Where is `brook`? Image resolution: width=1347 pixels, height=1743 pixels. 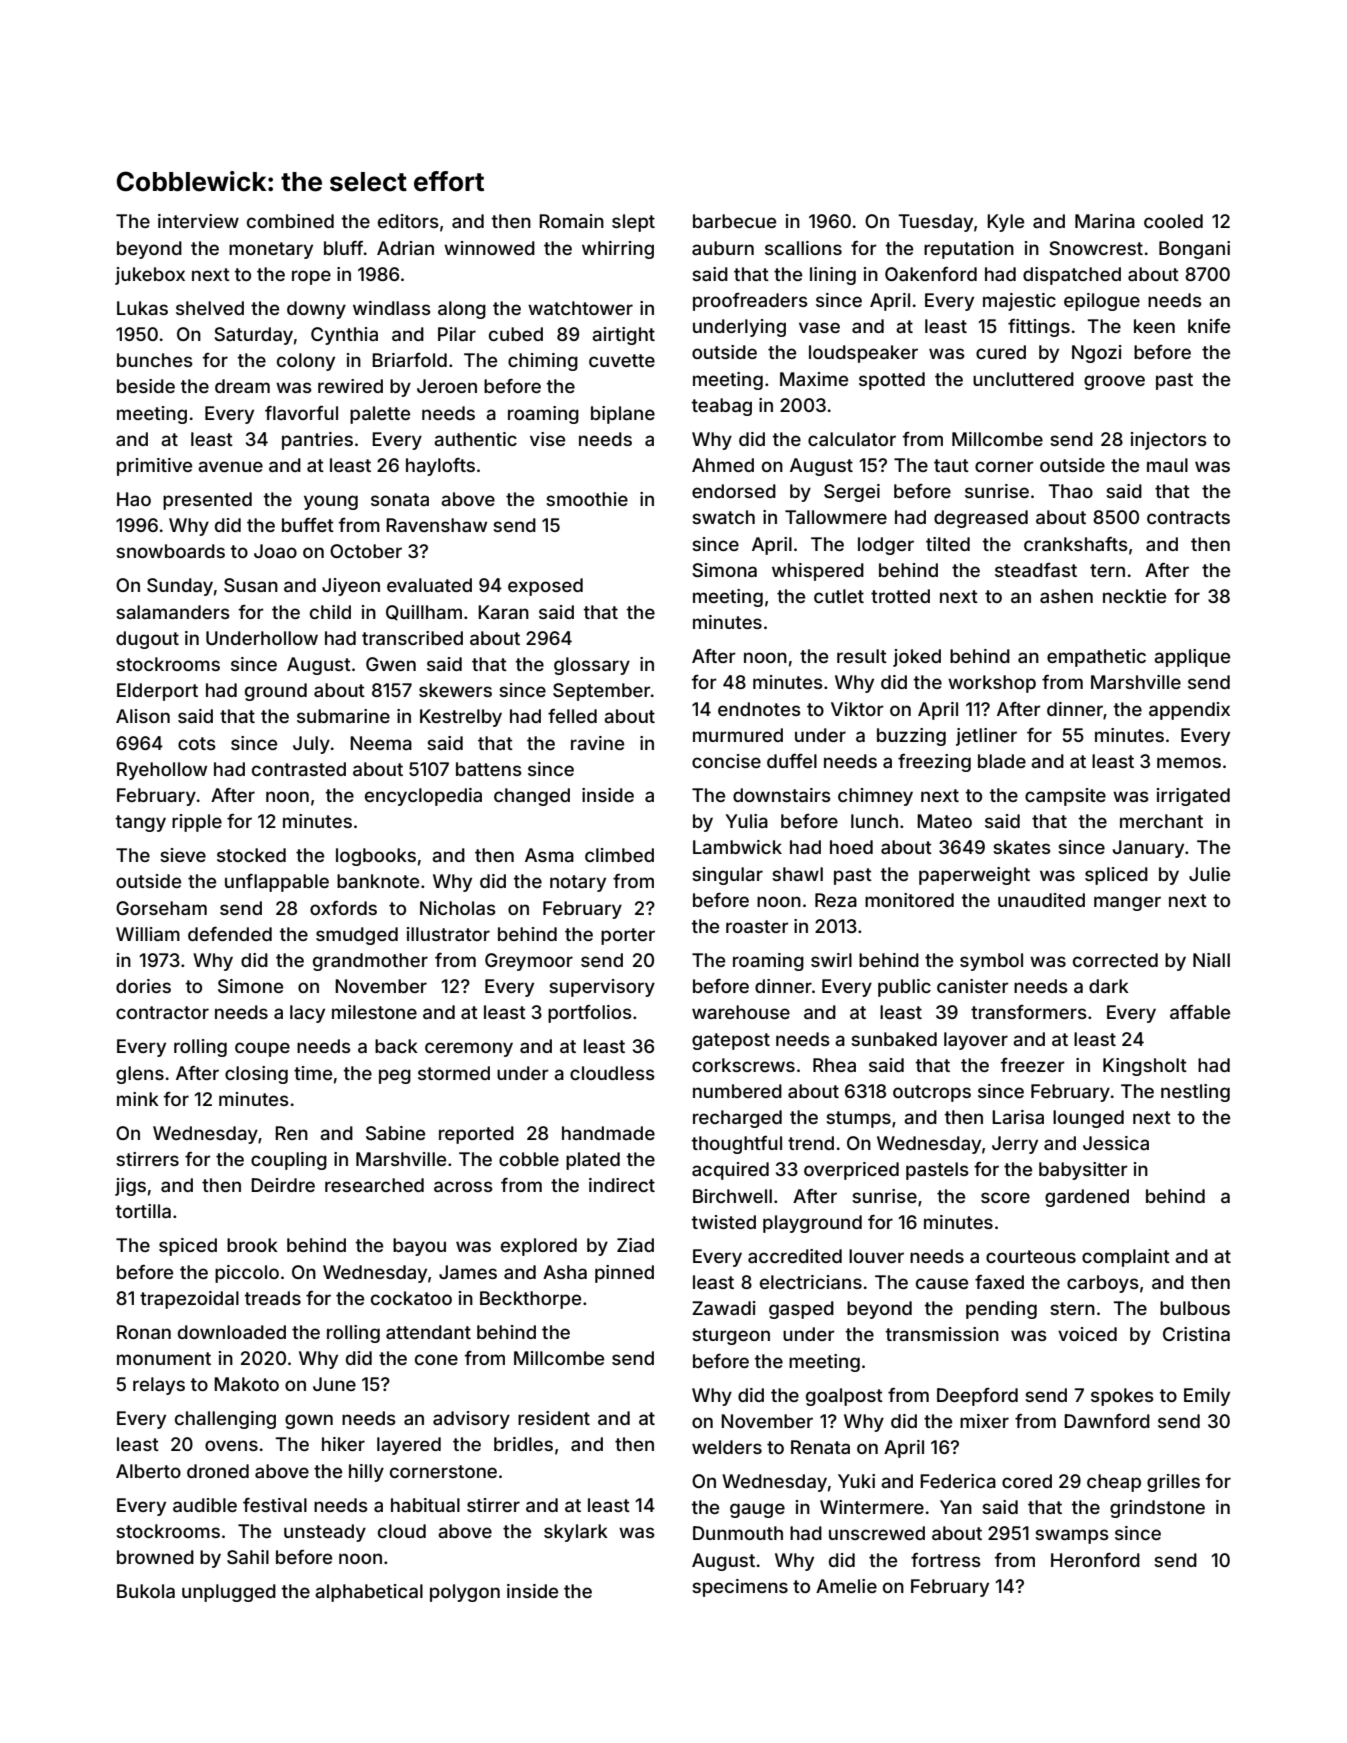 brook is located at coordinates (252, 1245).
